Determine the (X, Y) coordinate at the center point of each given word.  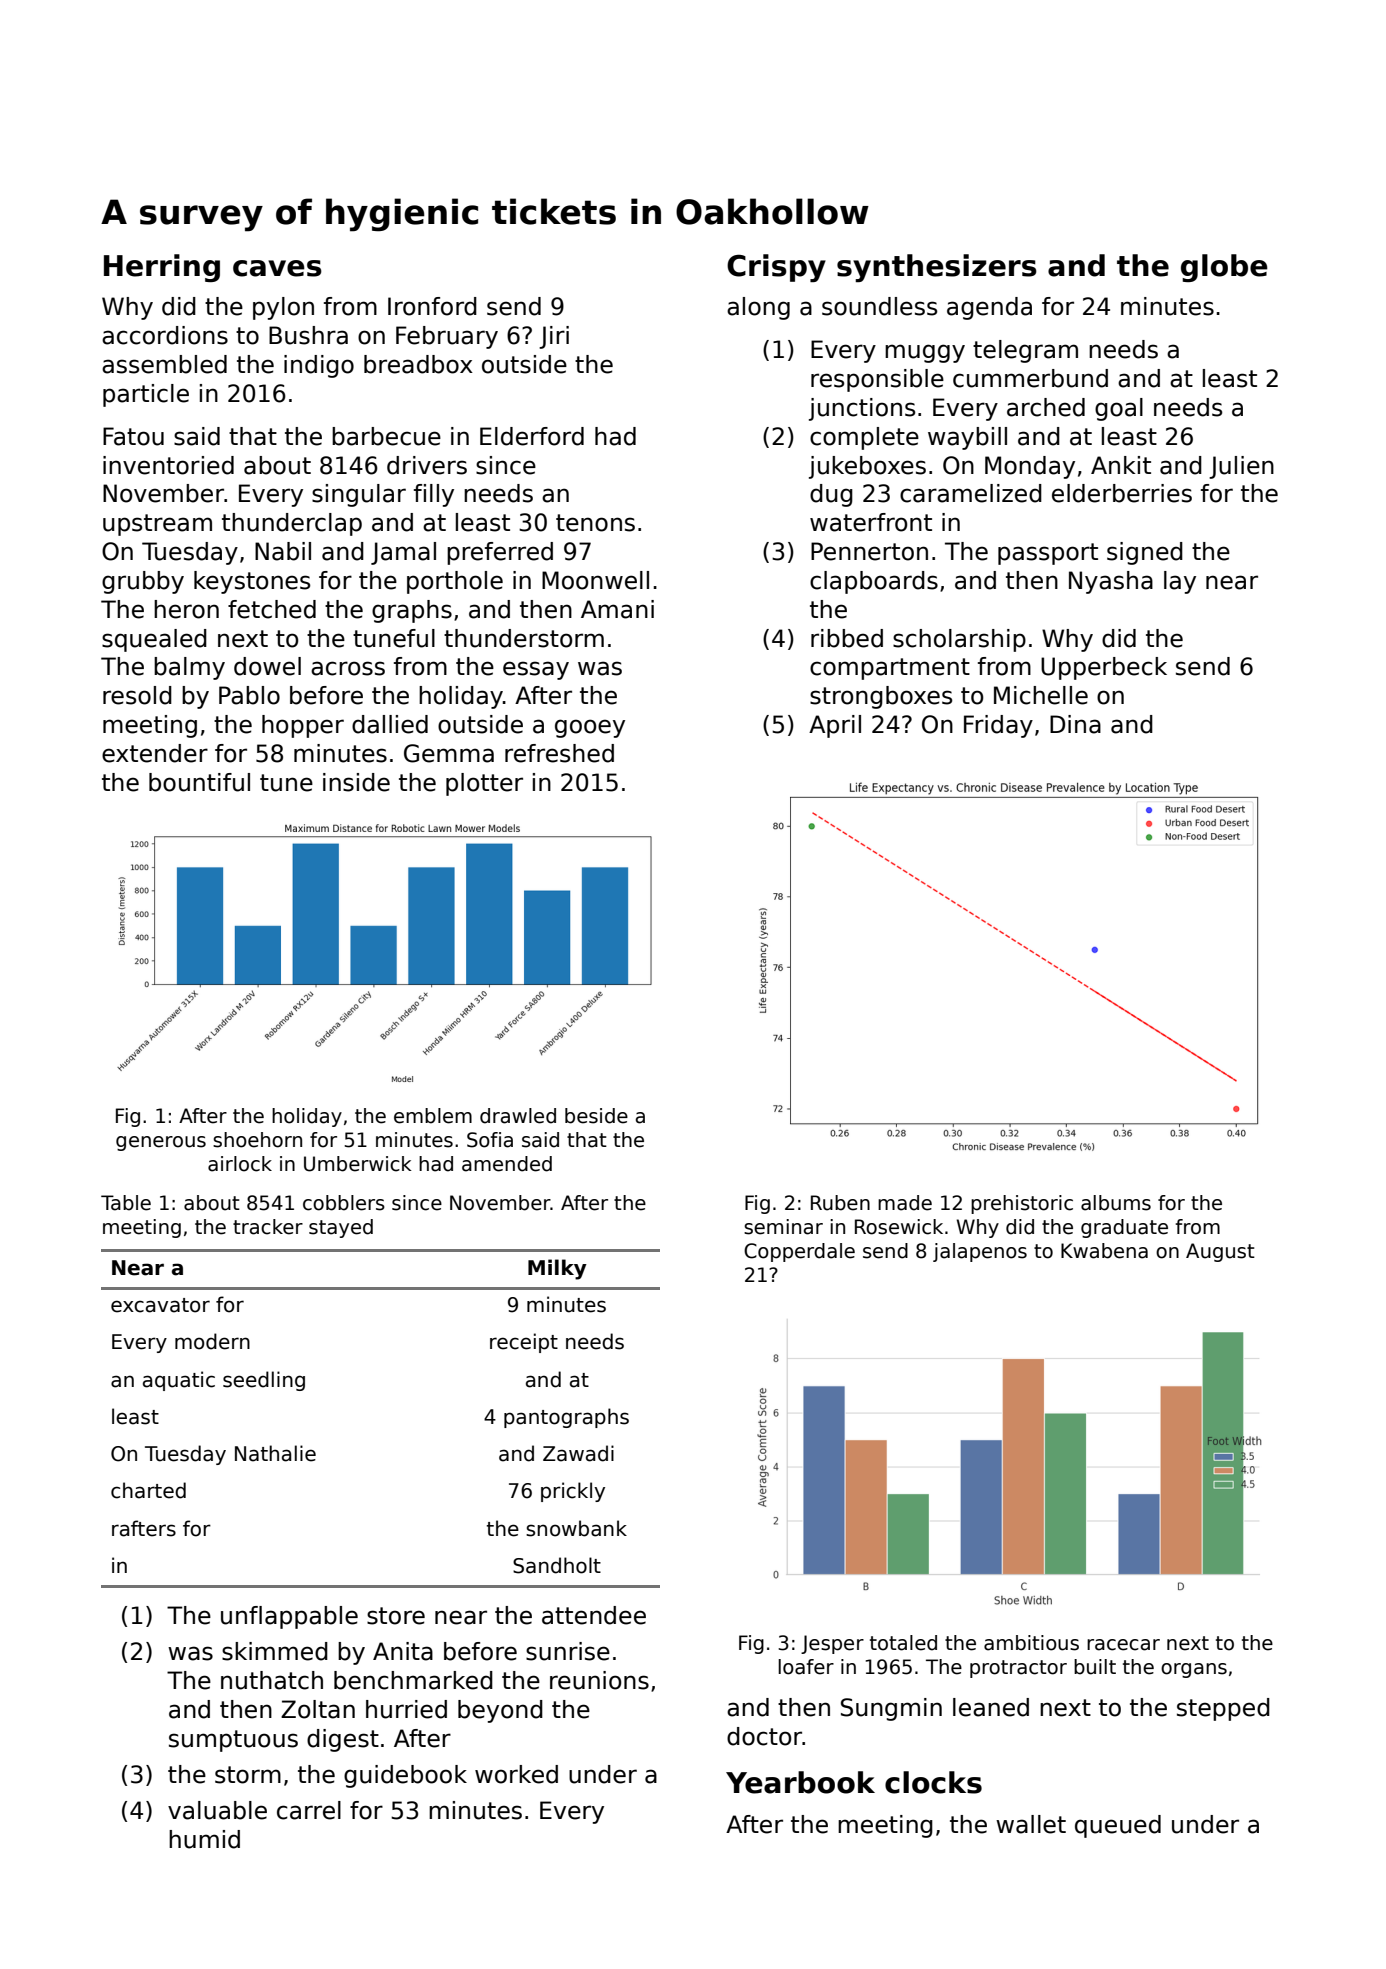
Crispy (776, 268)
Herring (162, 268)
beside (596, 1116)
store (396, 1616)
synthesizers (937, 268)
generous (161, 1143)
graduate (1124, 1228)
